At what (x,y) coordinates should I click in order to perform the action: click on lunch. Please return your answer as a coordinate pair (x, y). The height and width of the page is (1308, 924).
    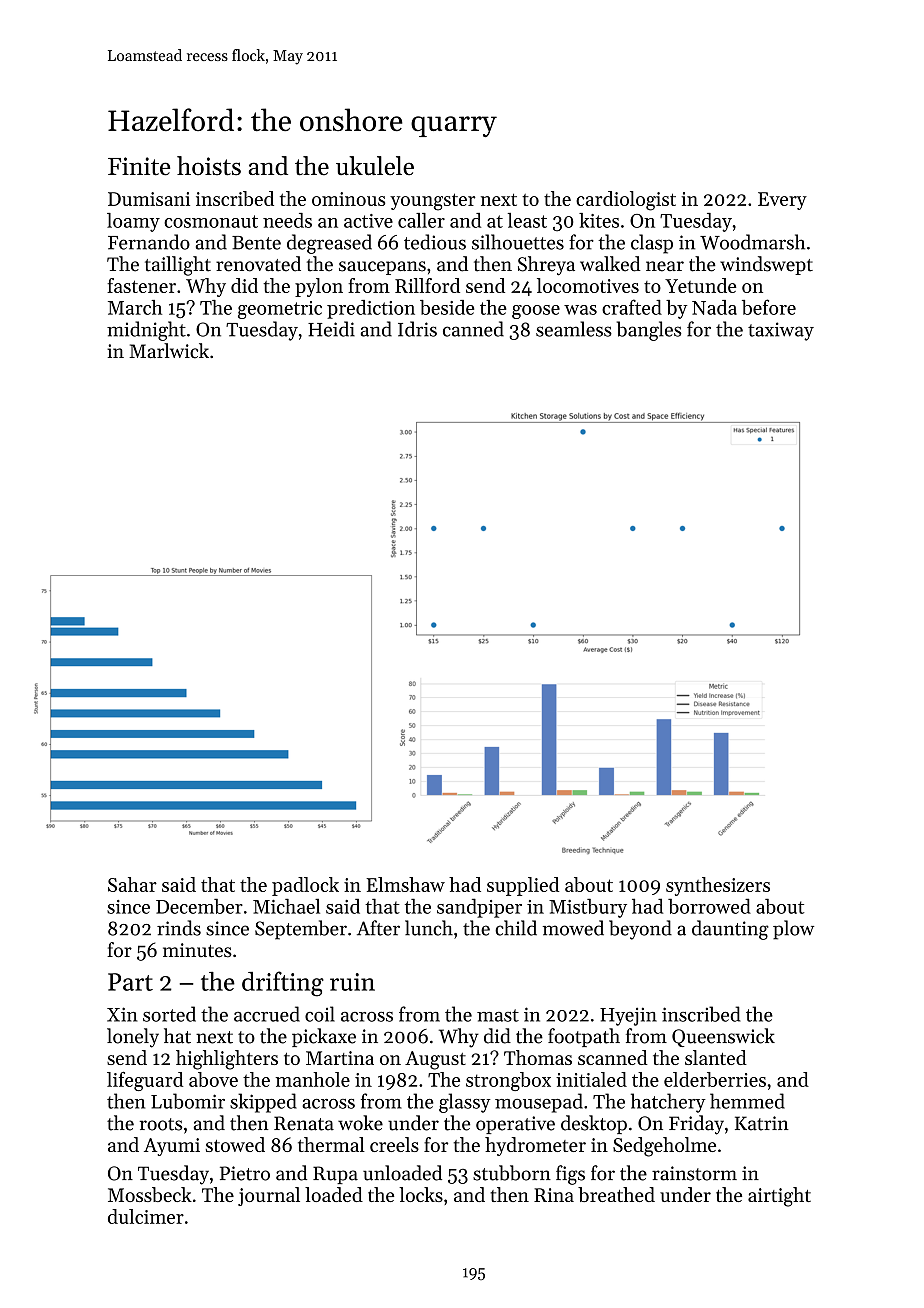
    Looking at the image, I should click on (429, 928).
